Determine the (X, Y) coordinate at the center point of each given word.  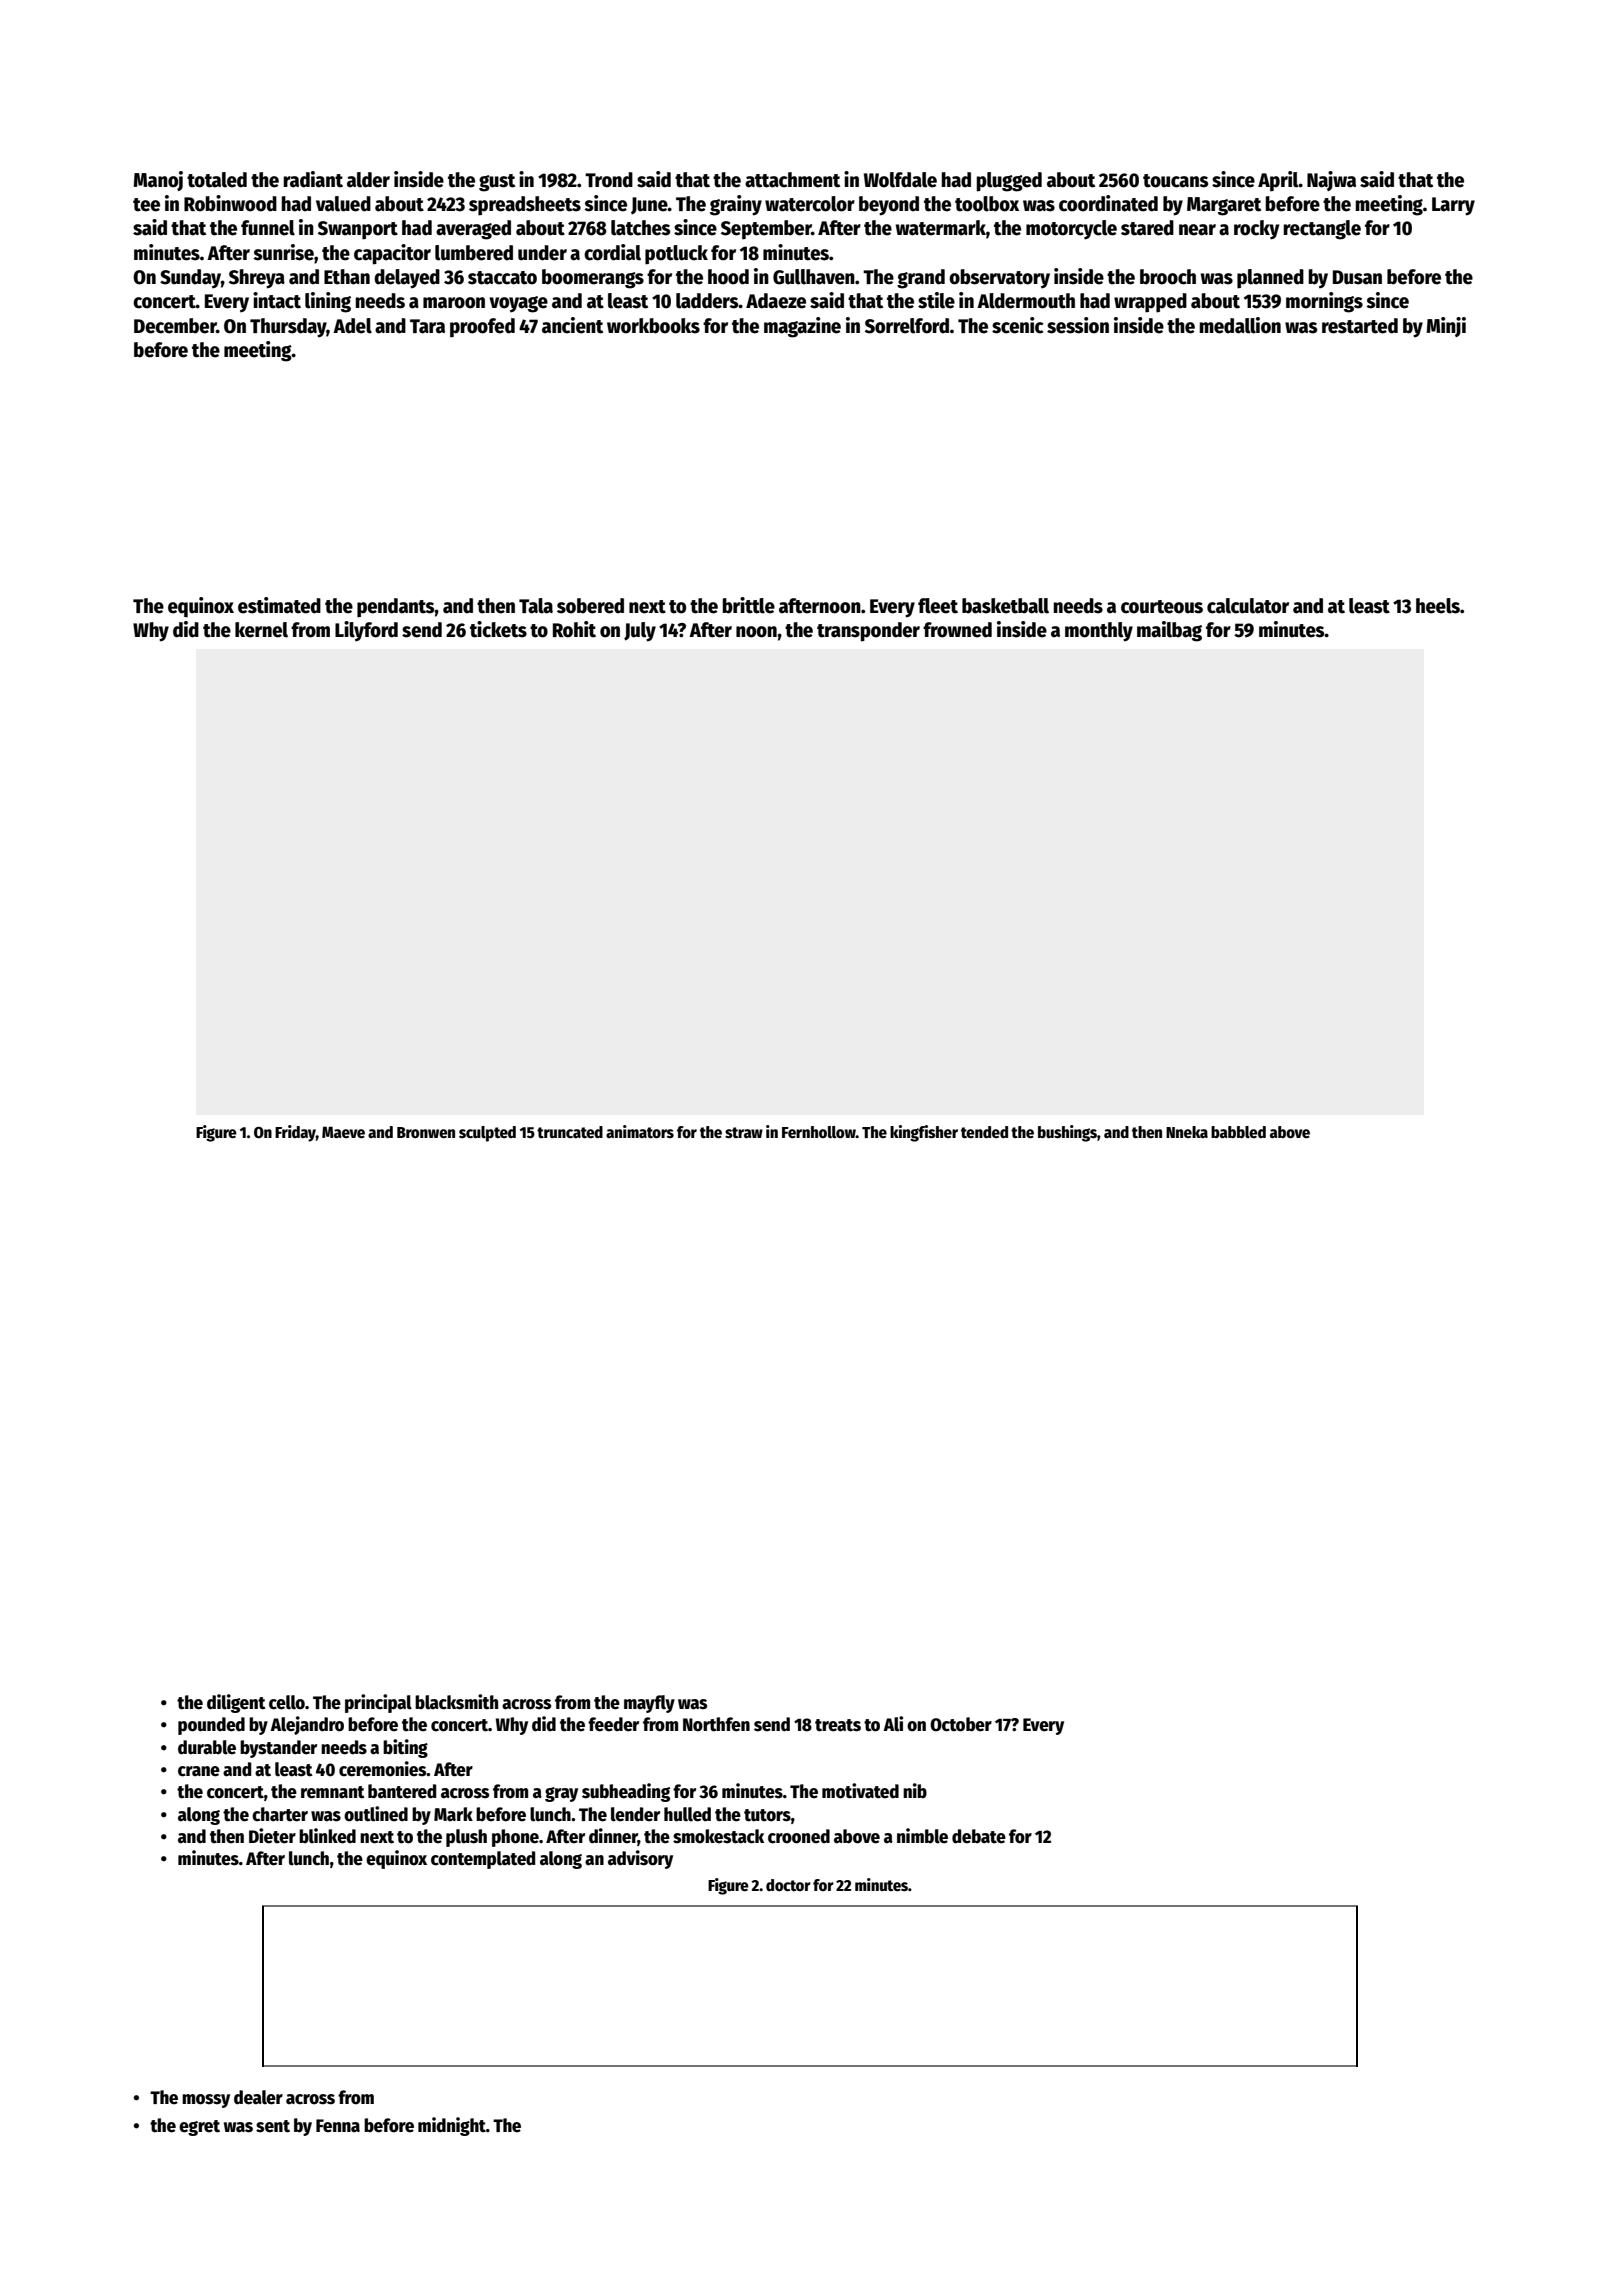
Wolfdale (900, 180)
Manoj (158, 181)
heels (1438, 606)
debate (979, 1836)
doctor (788, 1885)
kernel (261, 630)
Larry (1453, 206)
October (961, 1724)
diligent (236, 1703)
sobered (590, 606)
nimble (922, 1836)
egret (199, 2128)
